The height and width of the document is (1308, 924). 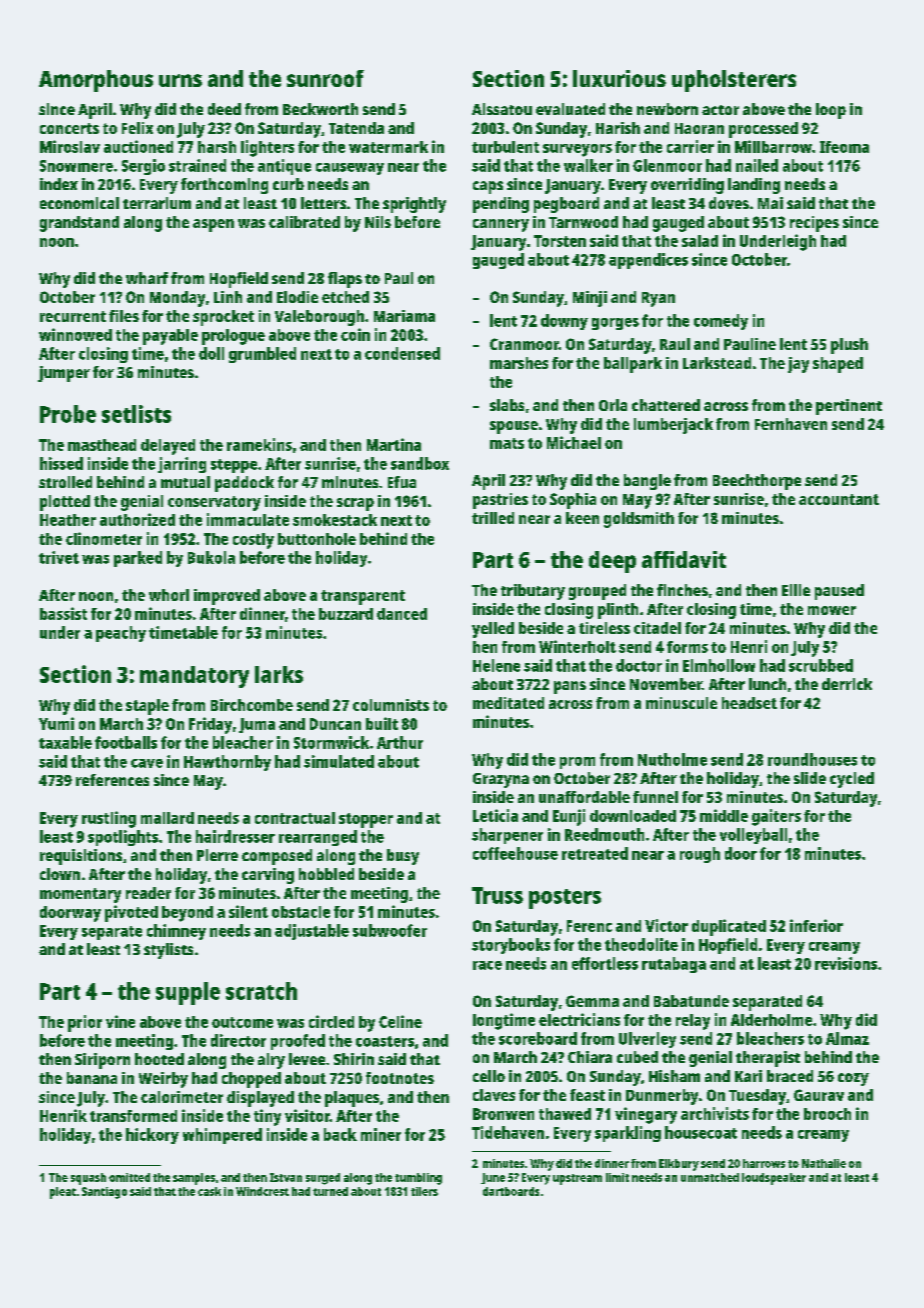 What do you see at coordinates (70, 146) in the document?
I see `Miroslav` at bounding box center [70, 146].
